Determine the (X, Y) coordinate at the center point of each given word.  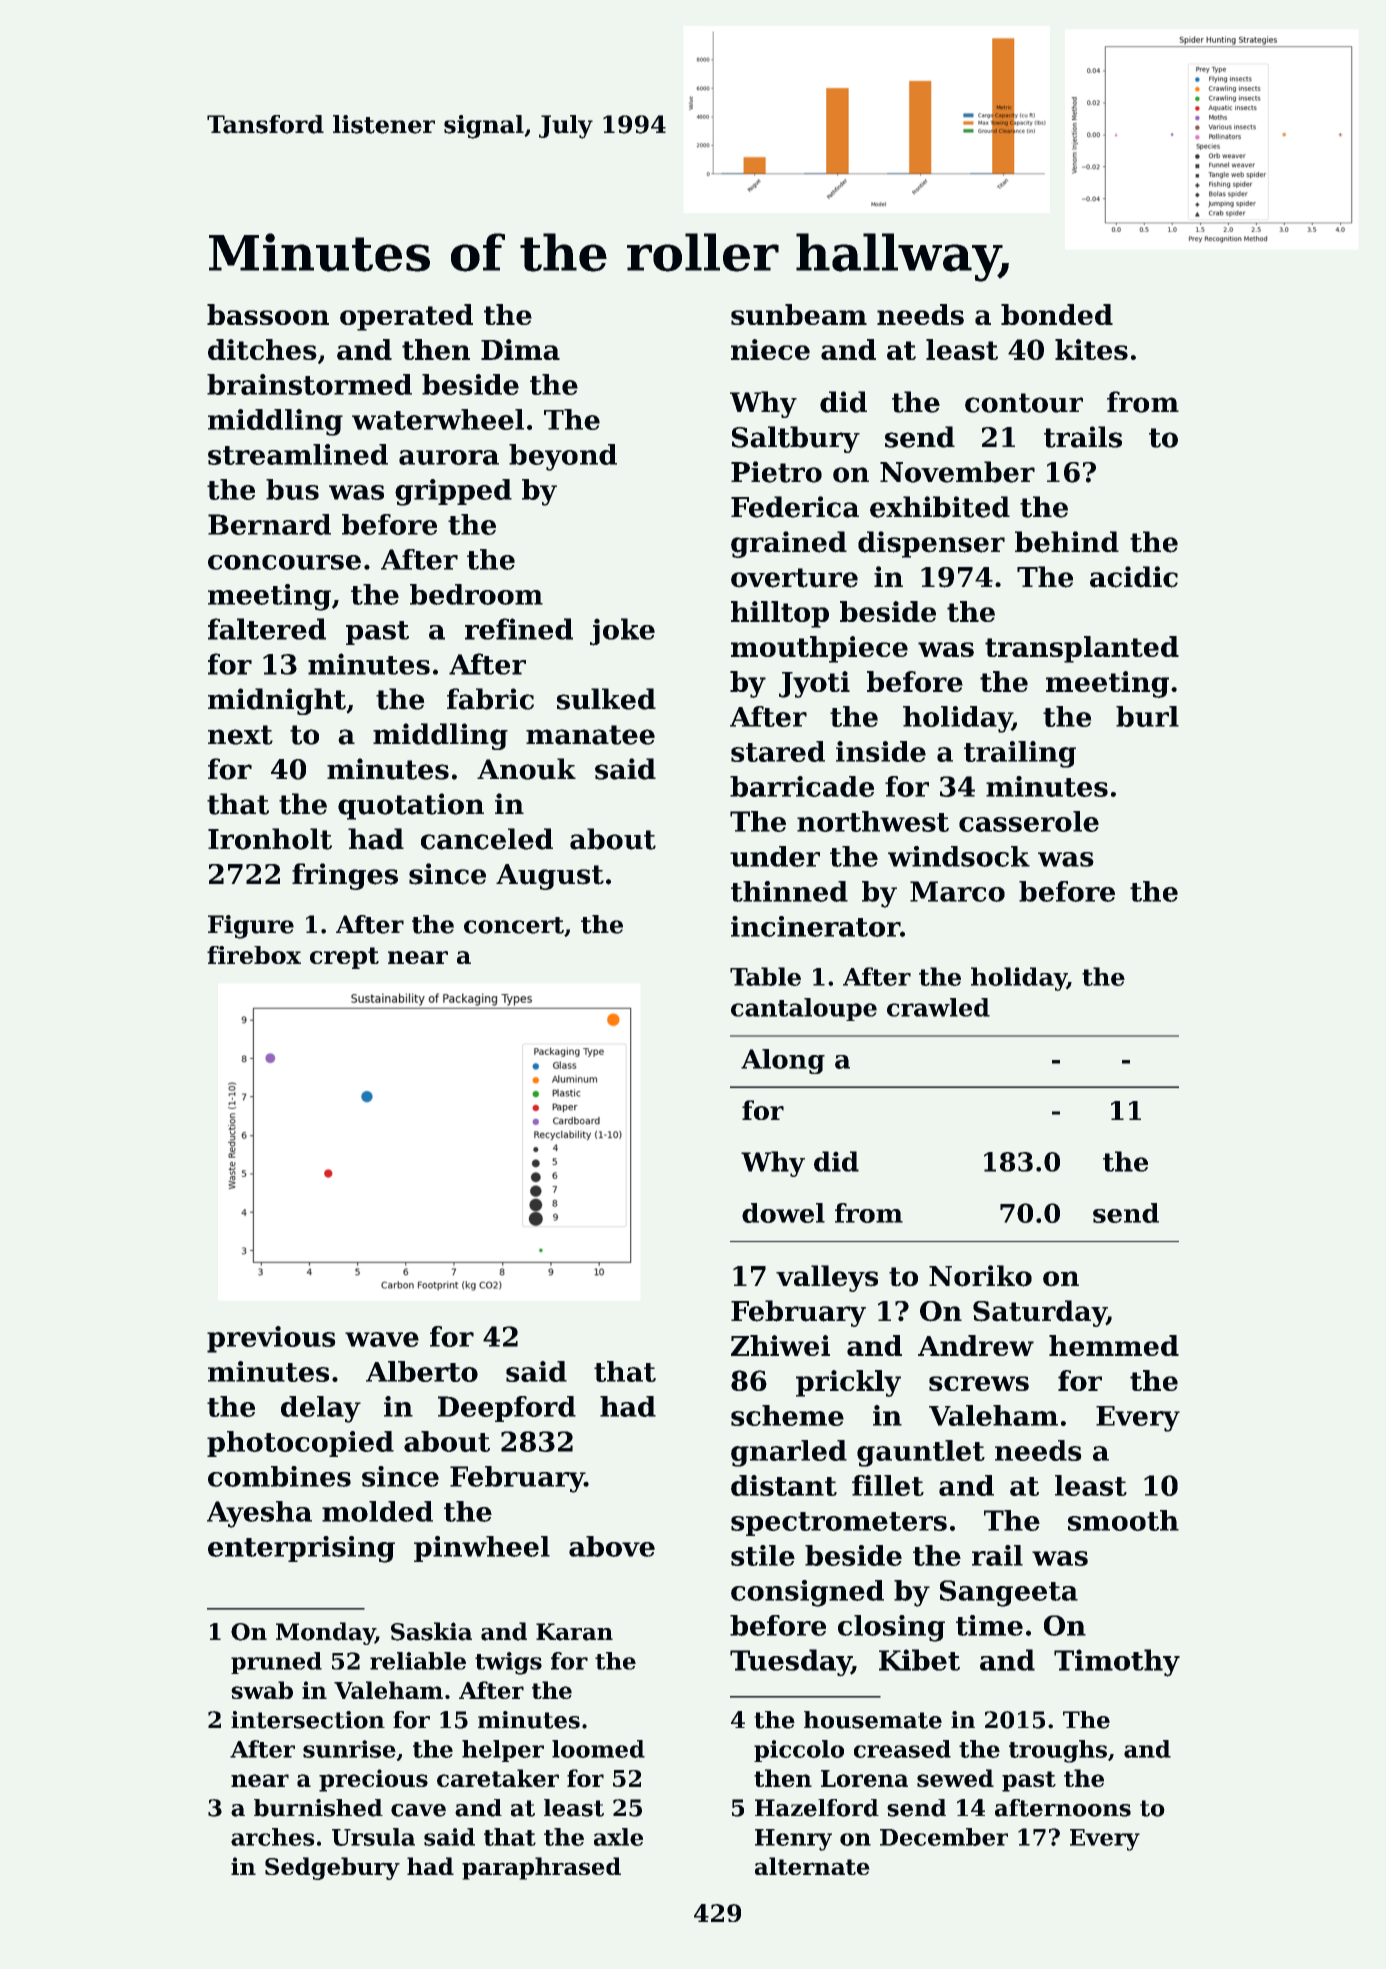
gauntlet (921, 1453)
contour (1024, 403)
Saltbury (796, 439)
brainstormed (309, 384)
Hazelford (817, 1808)
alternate (812, 1866)
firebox (254, 955)
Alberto (422, 1371)
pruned (276, 1663)
